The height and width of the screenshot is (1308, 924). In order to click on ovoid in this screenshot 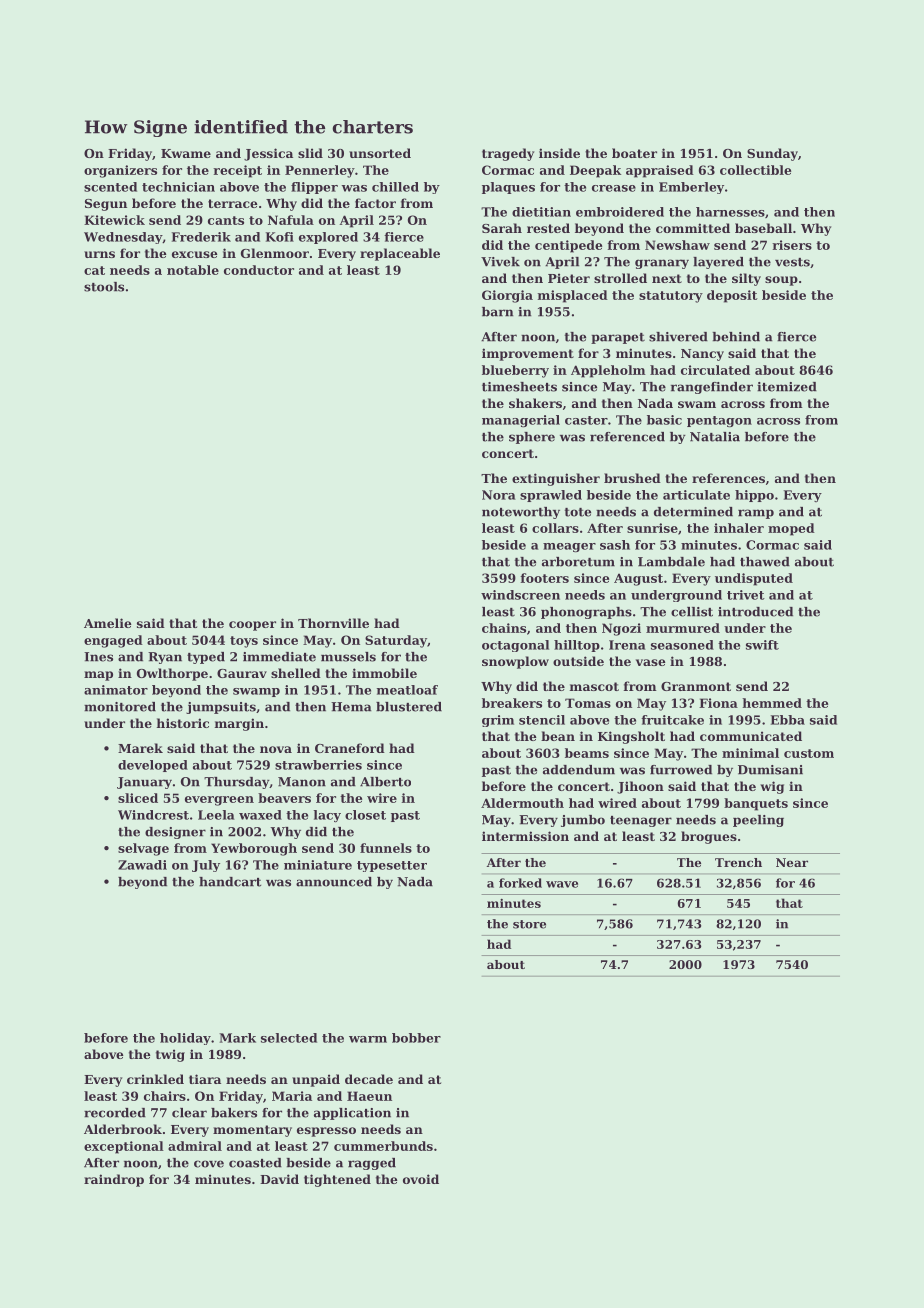, I will do `click(421, 1179)`.
